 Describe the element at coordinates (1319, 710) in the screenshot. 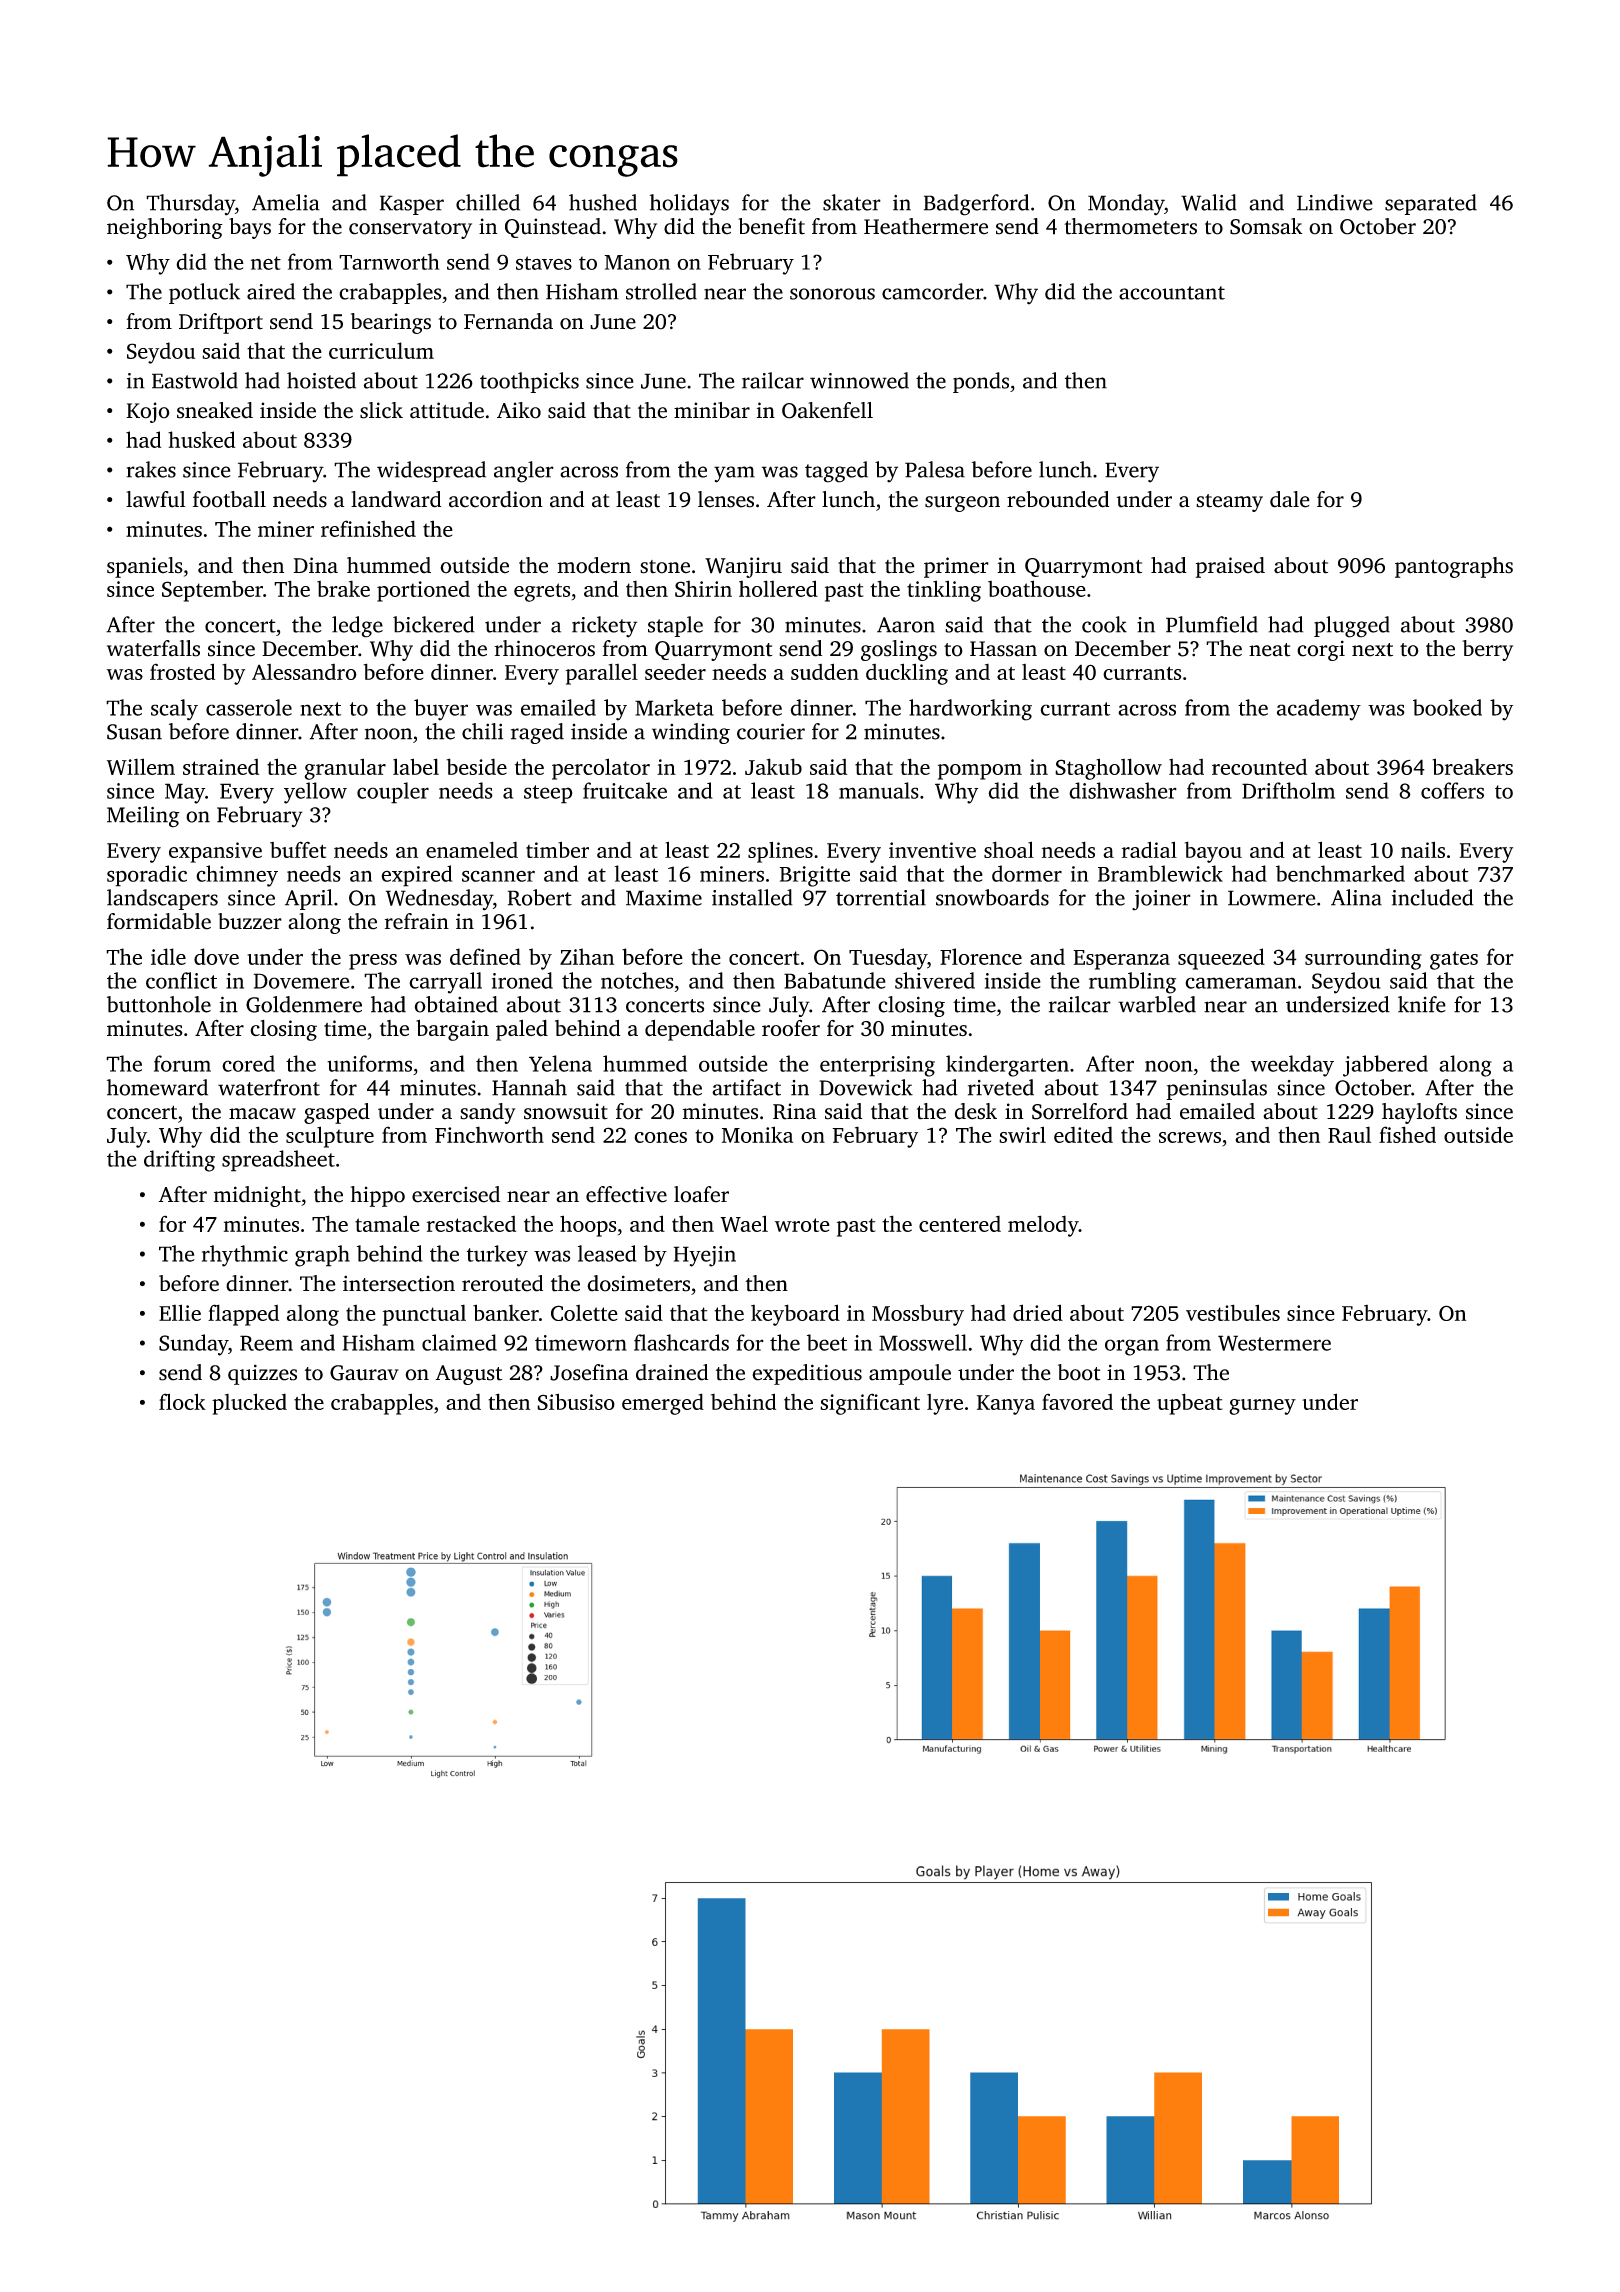

I see `academy` at that location.
